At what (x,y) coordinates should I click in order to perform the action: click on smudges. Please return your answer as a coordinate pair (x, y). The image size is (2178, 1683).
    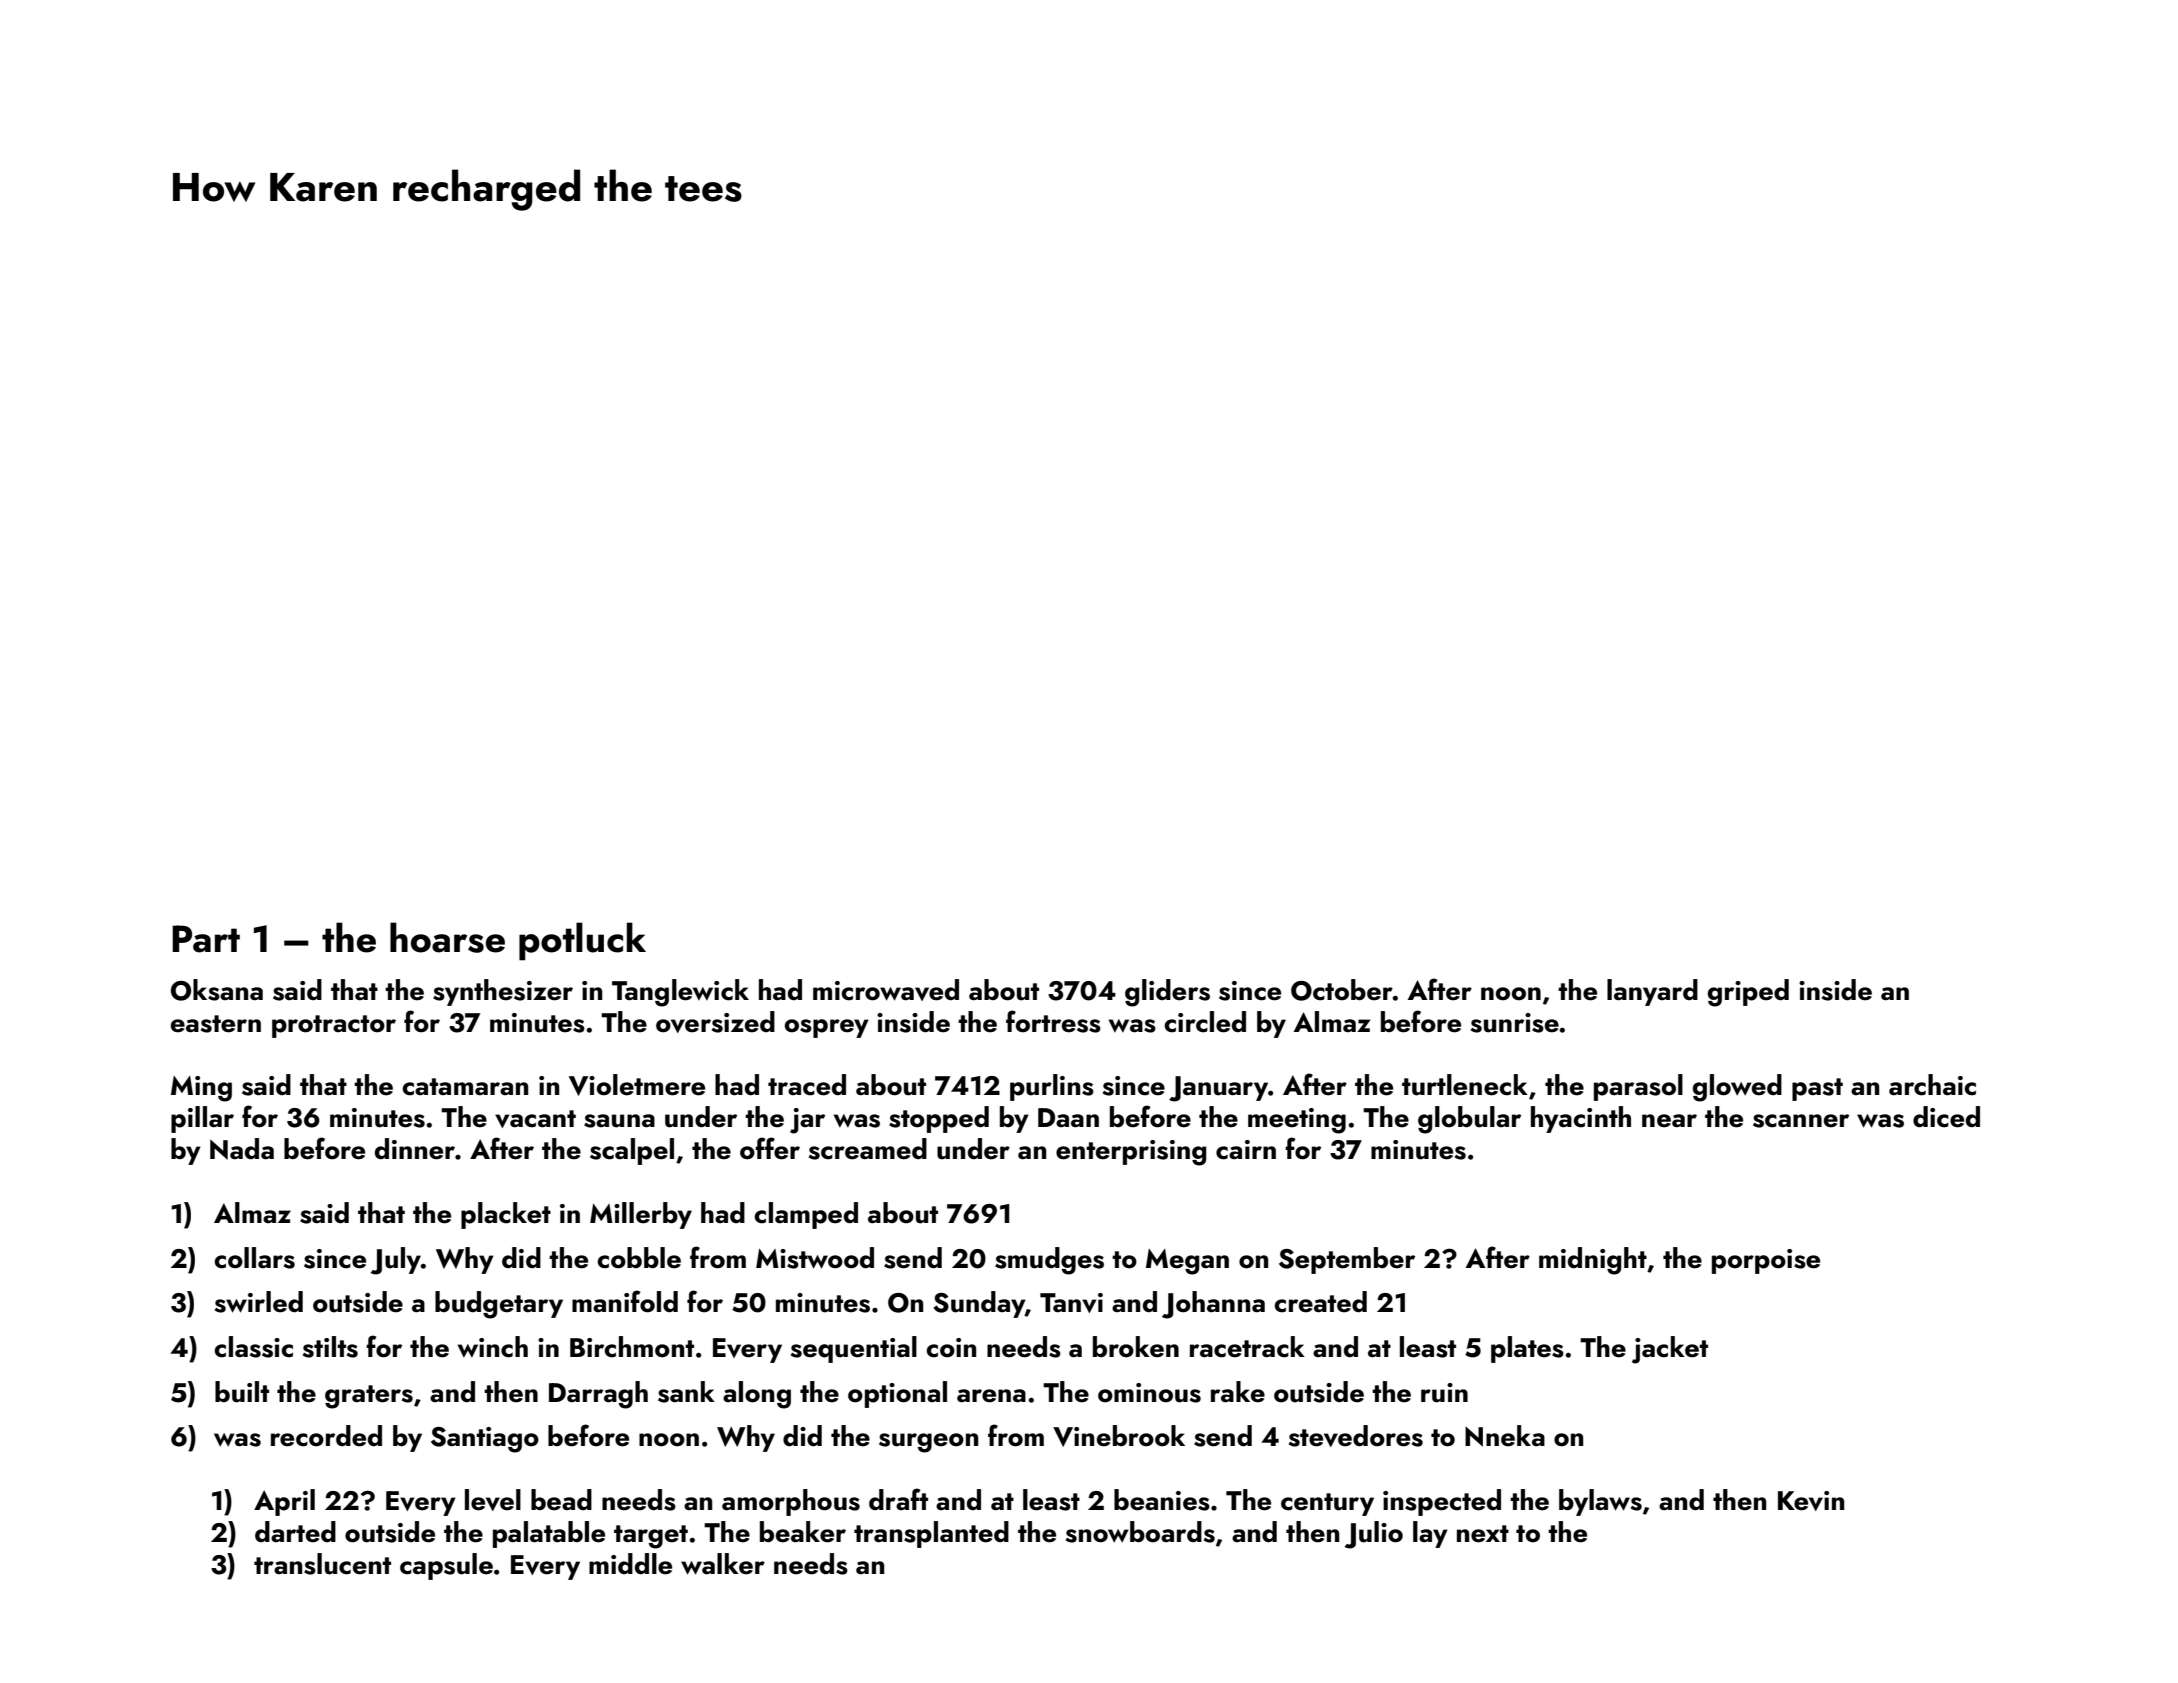
    Looking at the image, I should click on (1049, 1261).
